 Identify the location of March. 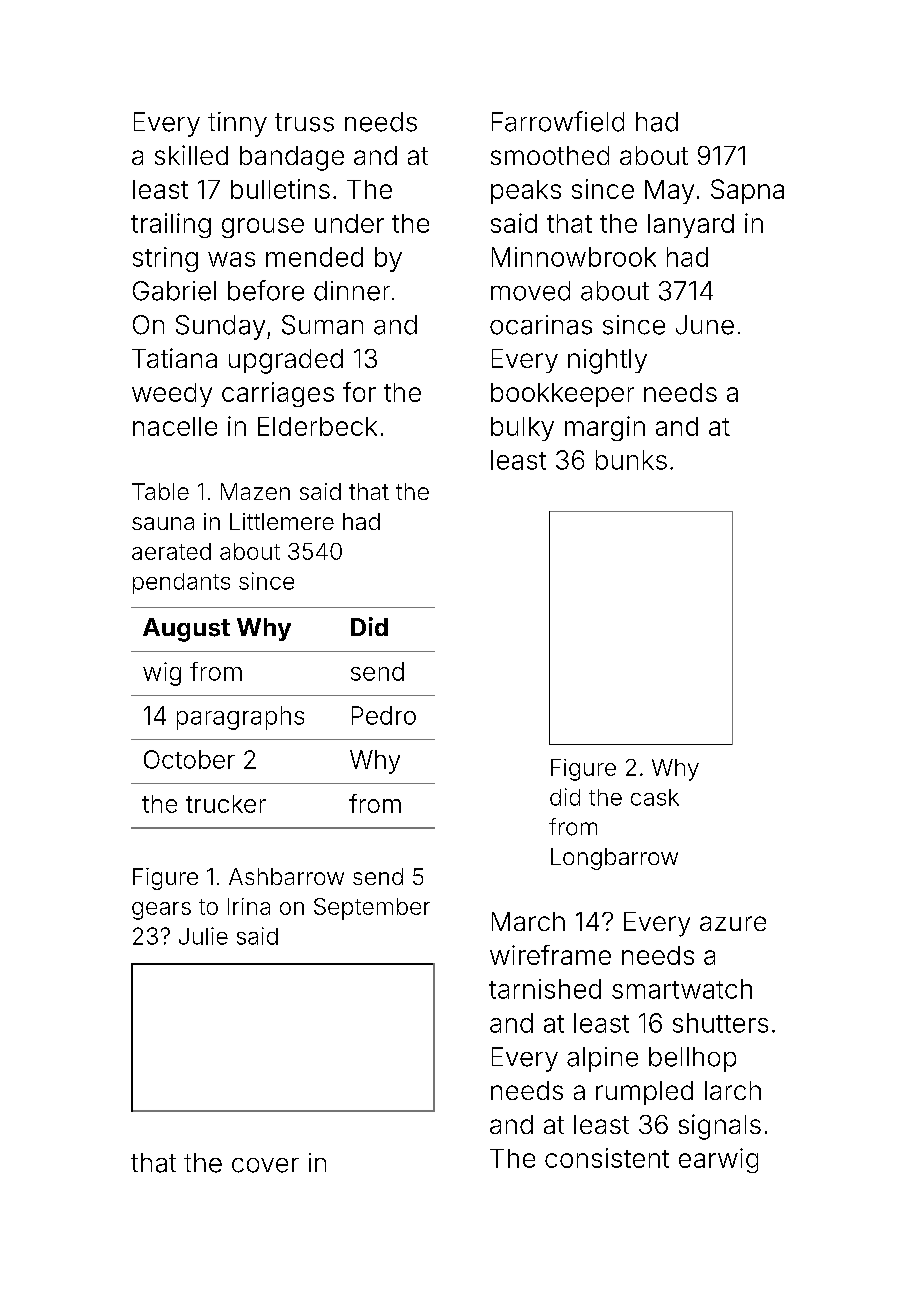
(528, 921).
